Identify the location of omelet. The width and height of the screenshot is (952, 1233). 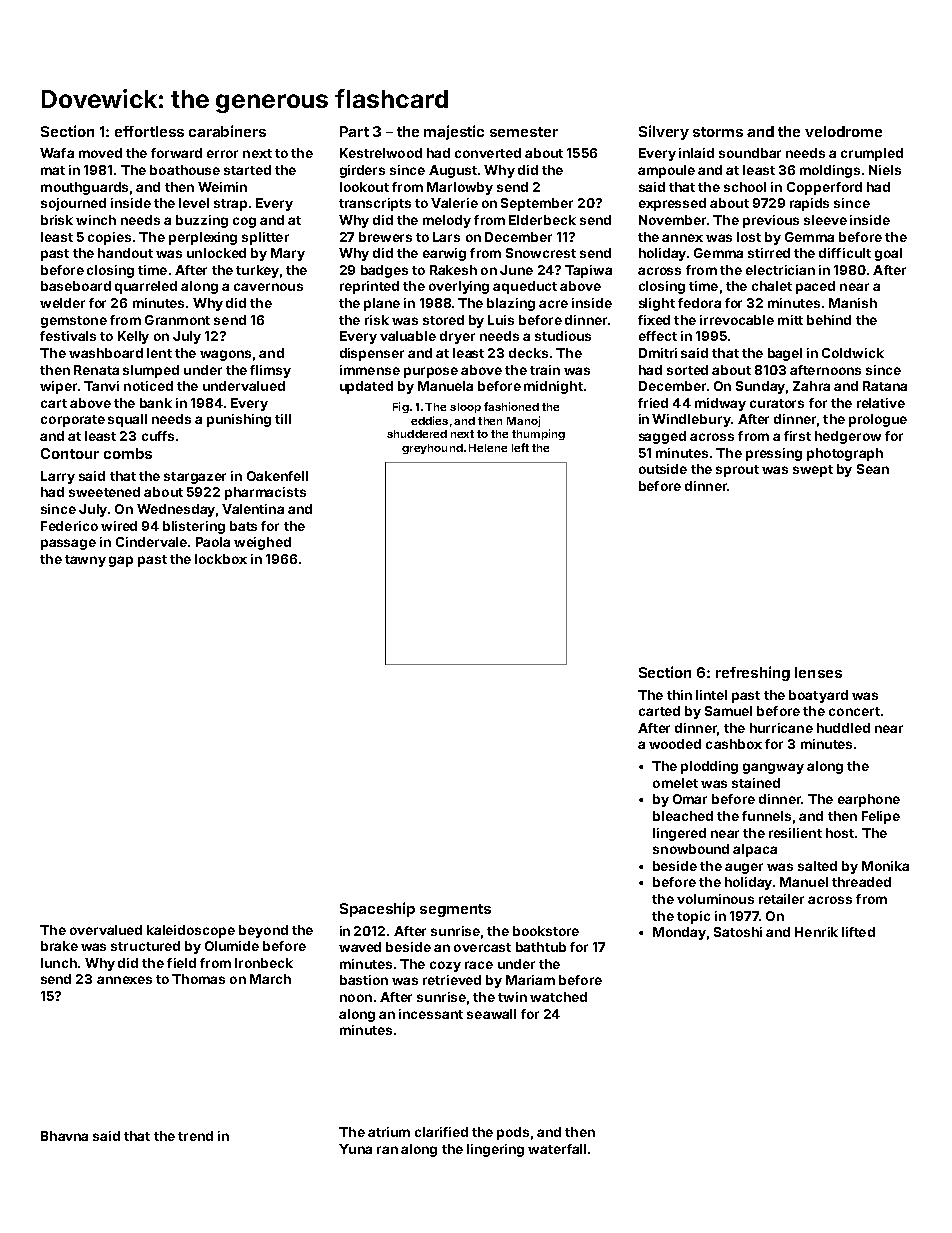
(675, 783).
